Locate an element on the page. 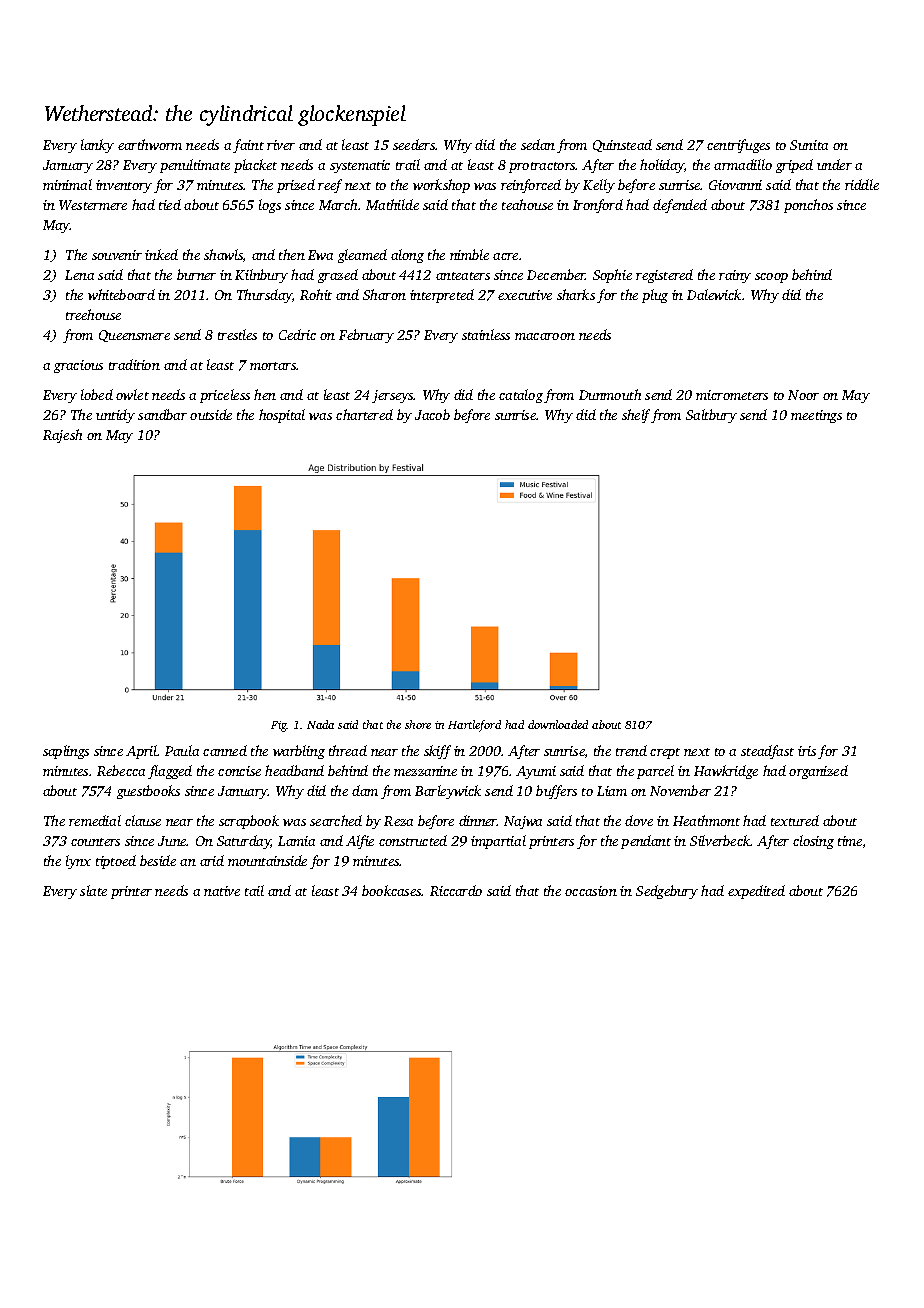  lynx is located at coordinates (78, 862).
